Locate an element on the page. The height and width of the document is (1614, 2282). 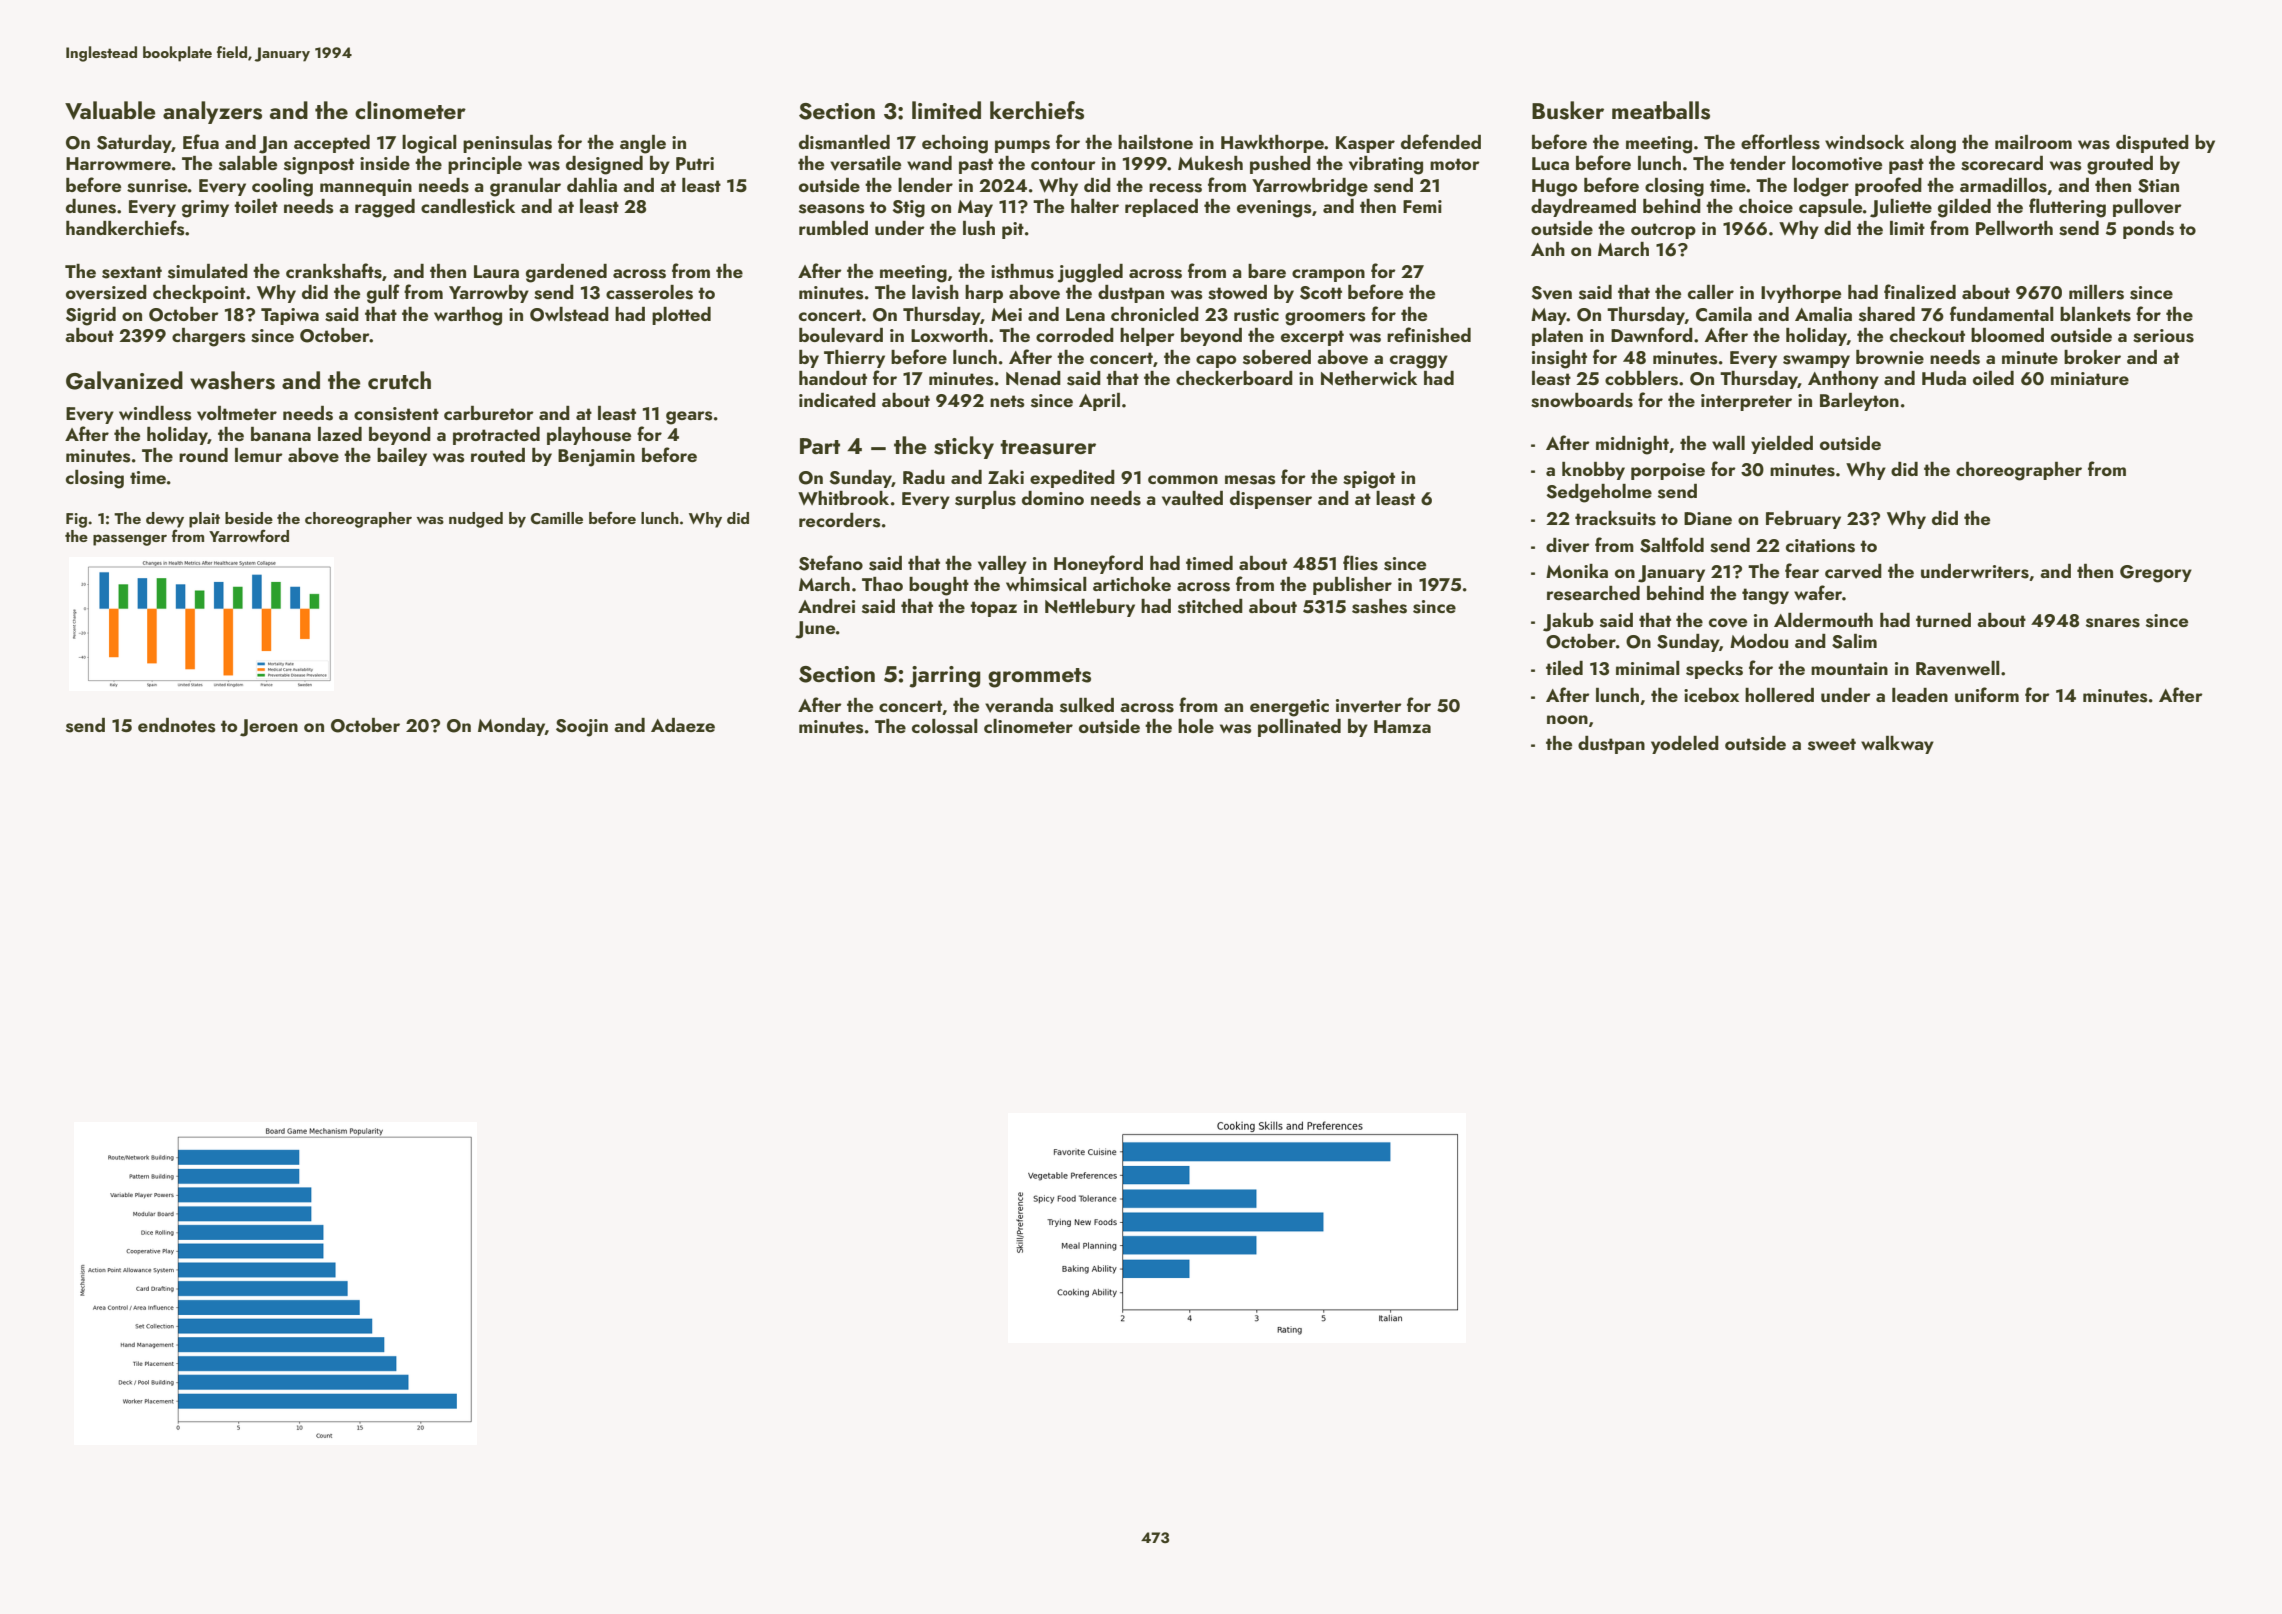
gardened is located at coordinates (566, 273).
